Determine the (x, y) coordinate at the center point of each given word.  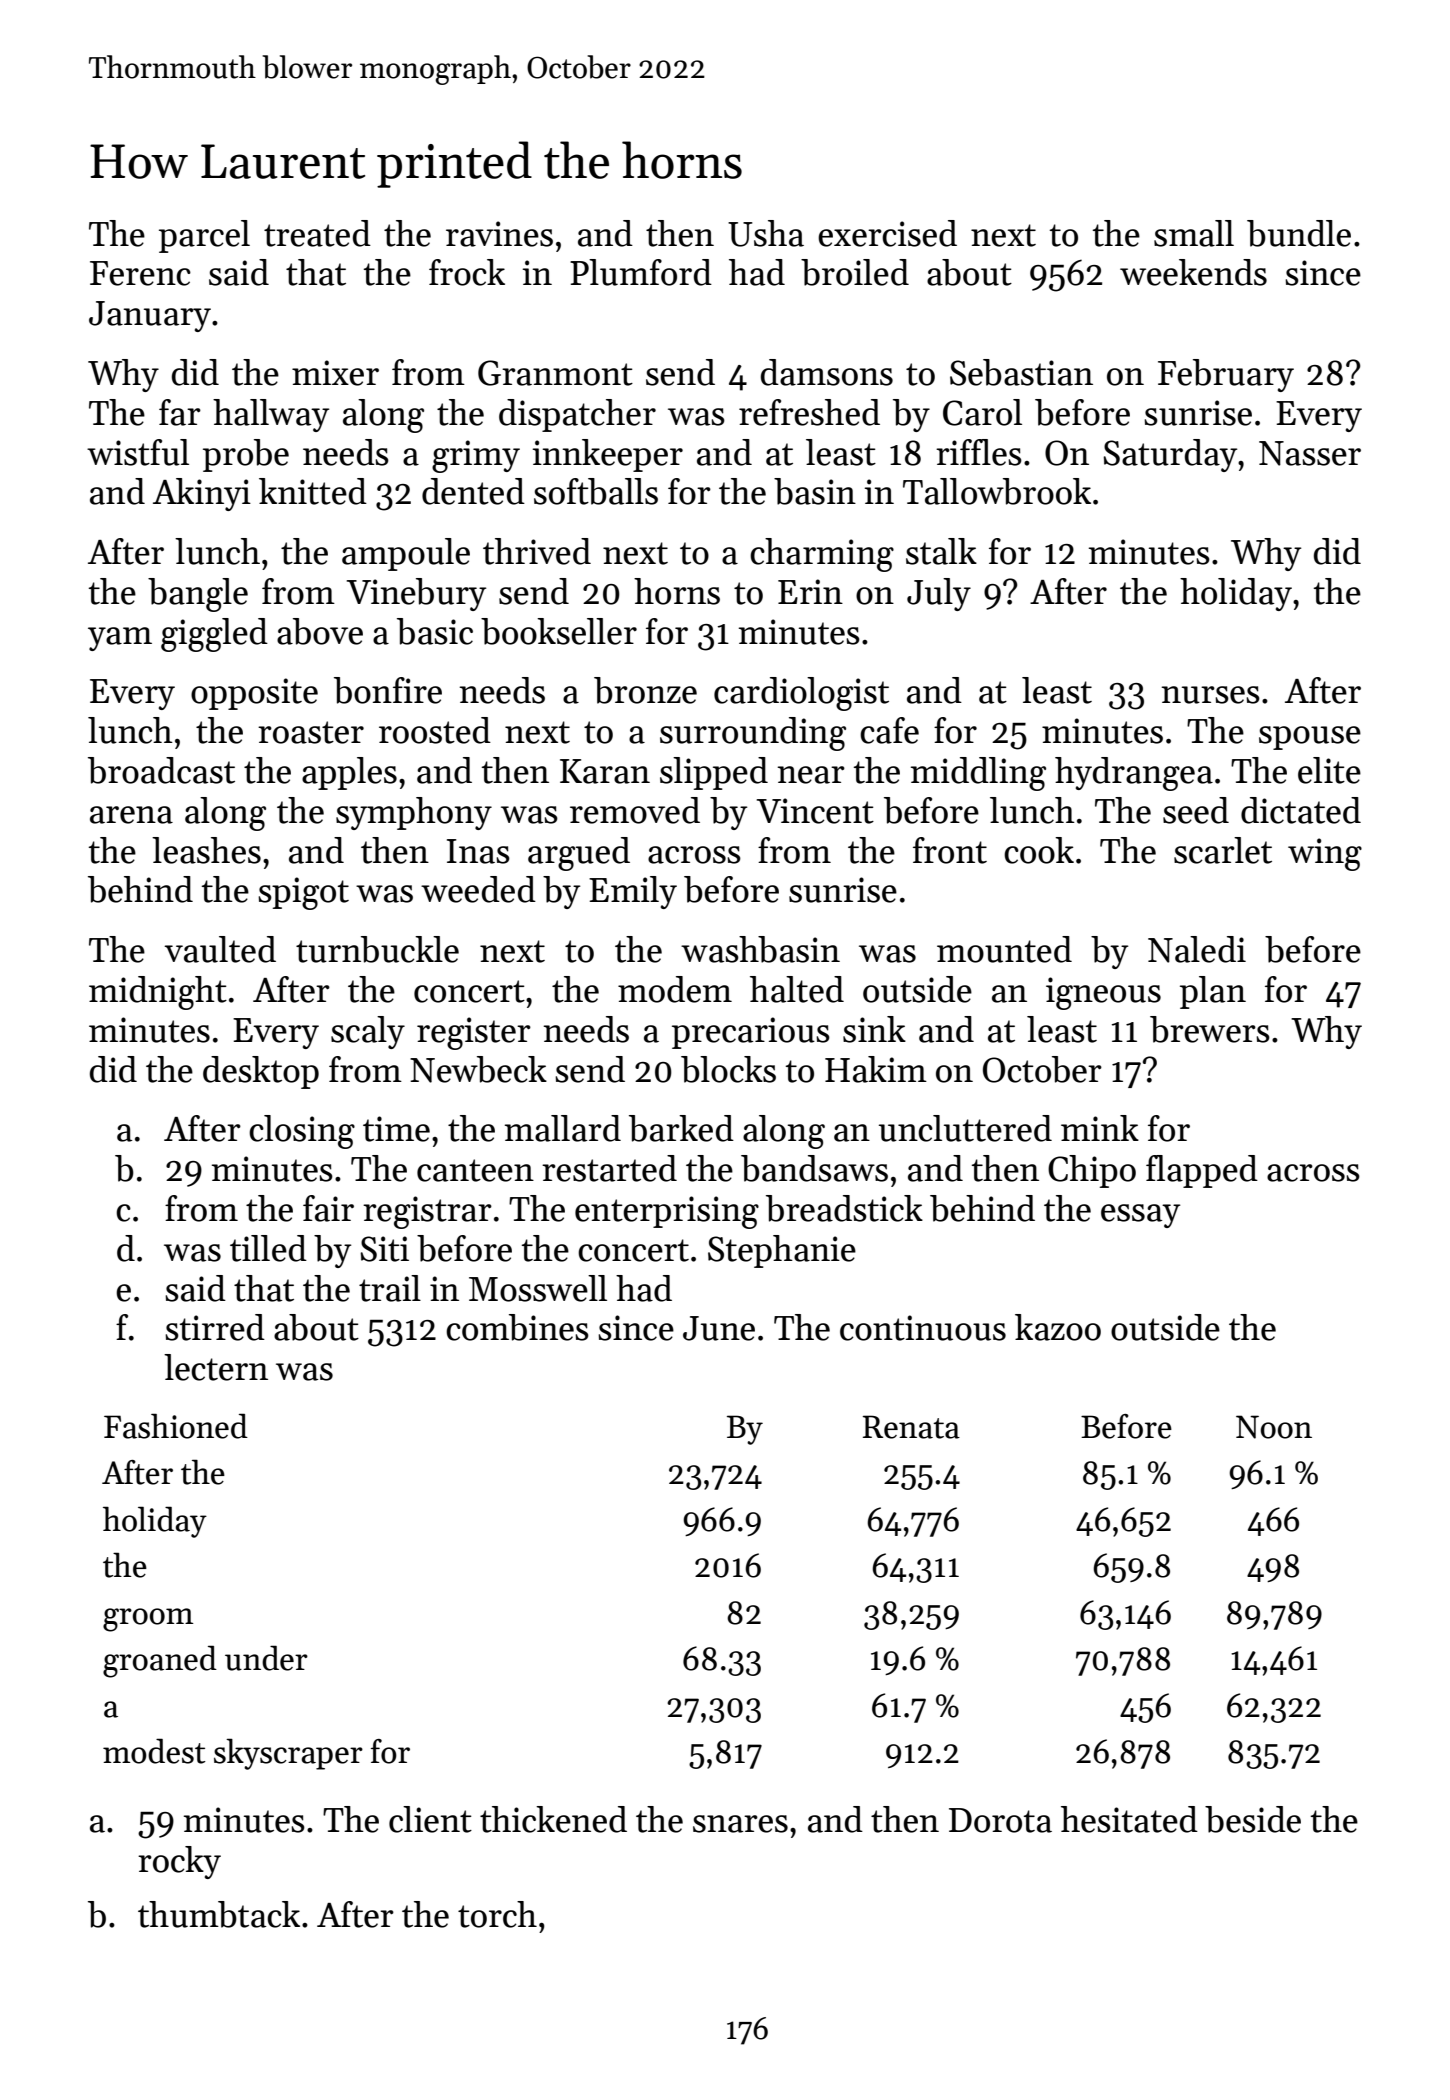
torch (497, 1914)
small (1194, 233)
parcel (204, 236)
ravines (499, 234)
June (719, 1328)
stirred (215, 1327)
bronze (645, 690)
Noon (1274, 1427)
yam (120, 639)
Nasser (1310, 453)
